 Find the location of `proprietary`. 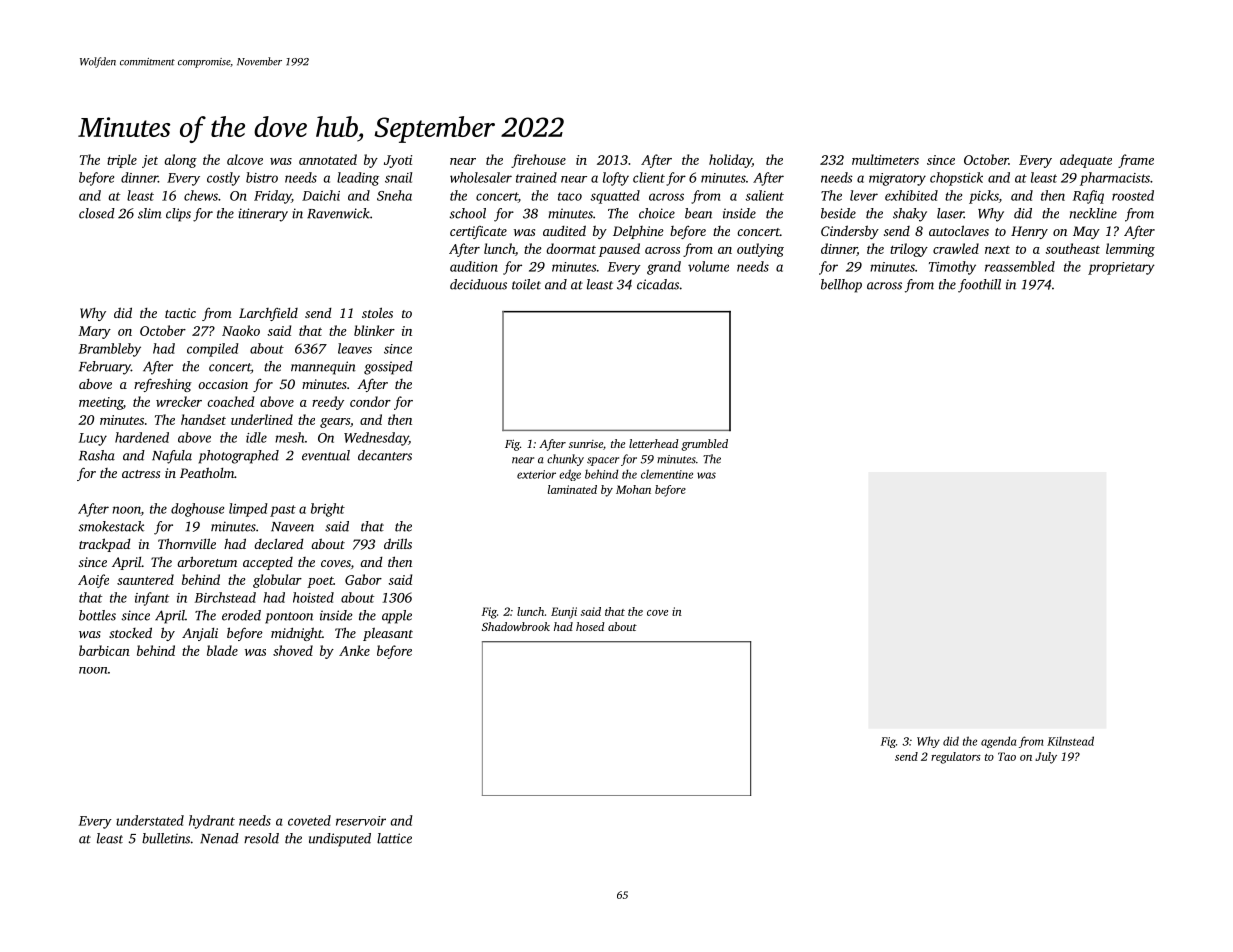

proprietary is located at coordinates (1121, 268).
